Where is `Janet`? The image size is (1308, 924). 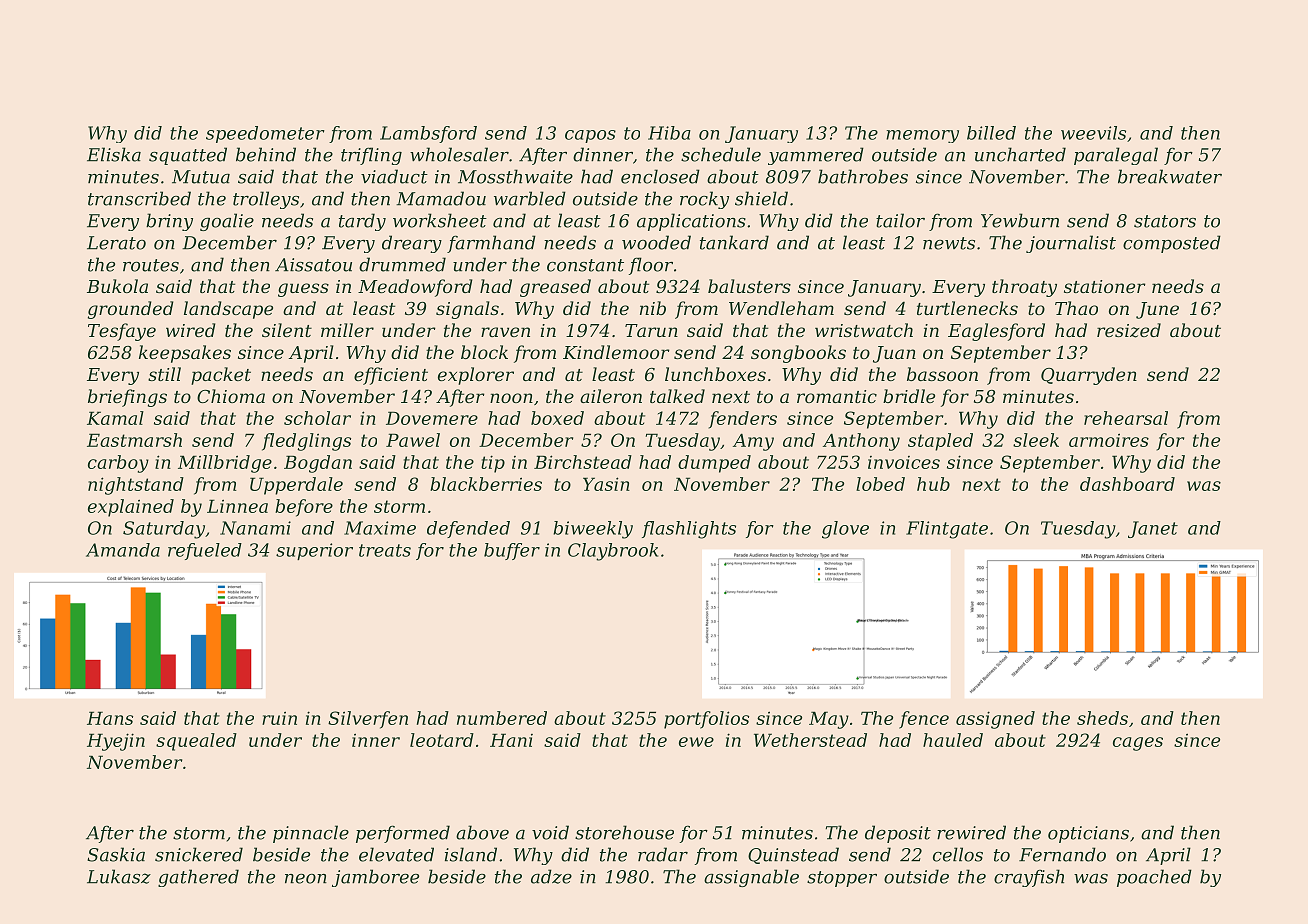
Janet is located at coordinates (1153, 529).
